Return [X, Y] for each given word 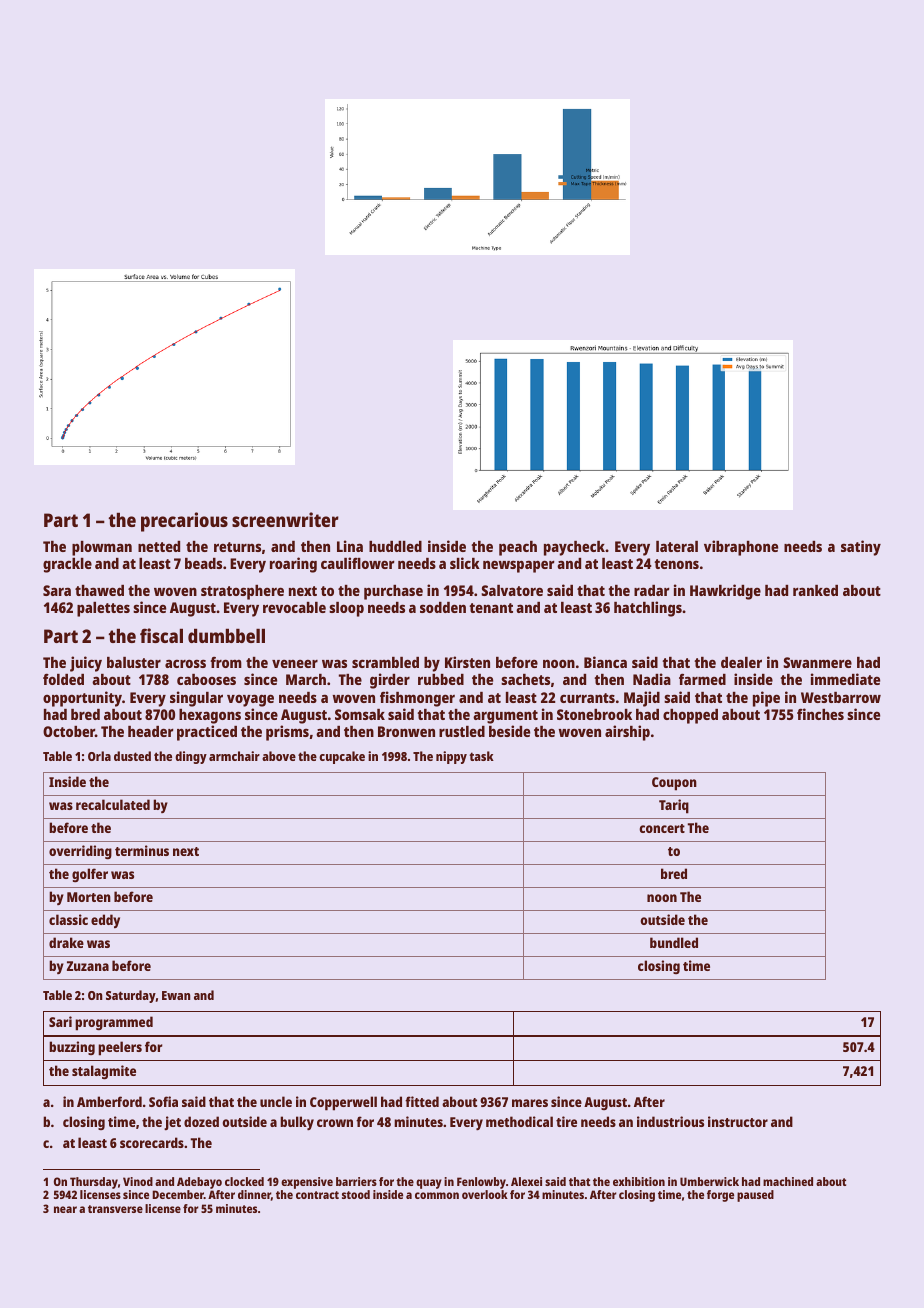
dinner [254, 1194]
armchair [234, 756]
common [437, 1195]
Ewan [176, 995]
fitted [422, 1101]
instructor [738, 1121]
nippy [451, 757]
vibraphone [741, 548]
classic [68, 919]
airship [627, 733]
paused [755, 1196]
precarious [184, 522]
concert [662, 828]
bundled [674, 942]
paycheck [574, 548]
